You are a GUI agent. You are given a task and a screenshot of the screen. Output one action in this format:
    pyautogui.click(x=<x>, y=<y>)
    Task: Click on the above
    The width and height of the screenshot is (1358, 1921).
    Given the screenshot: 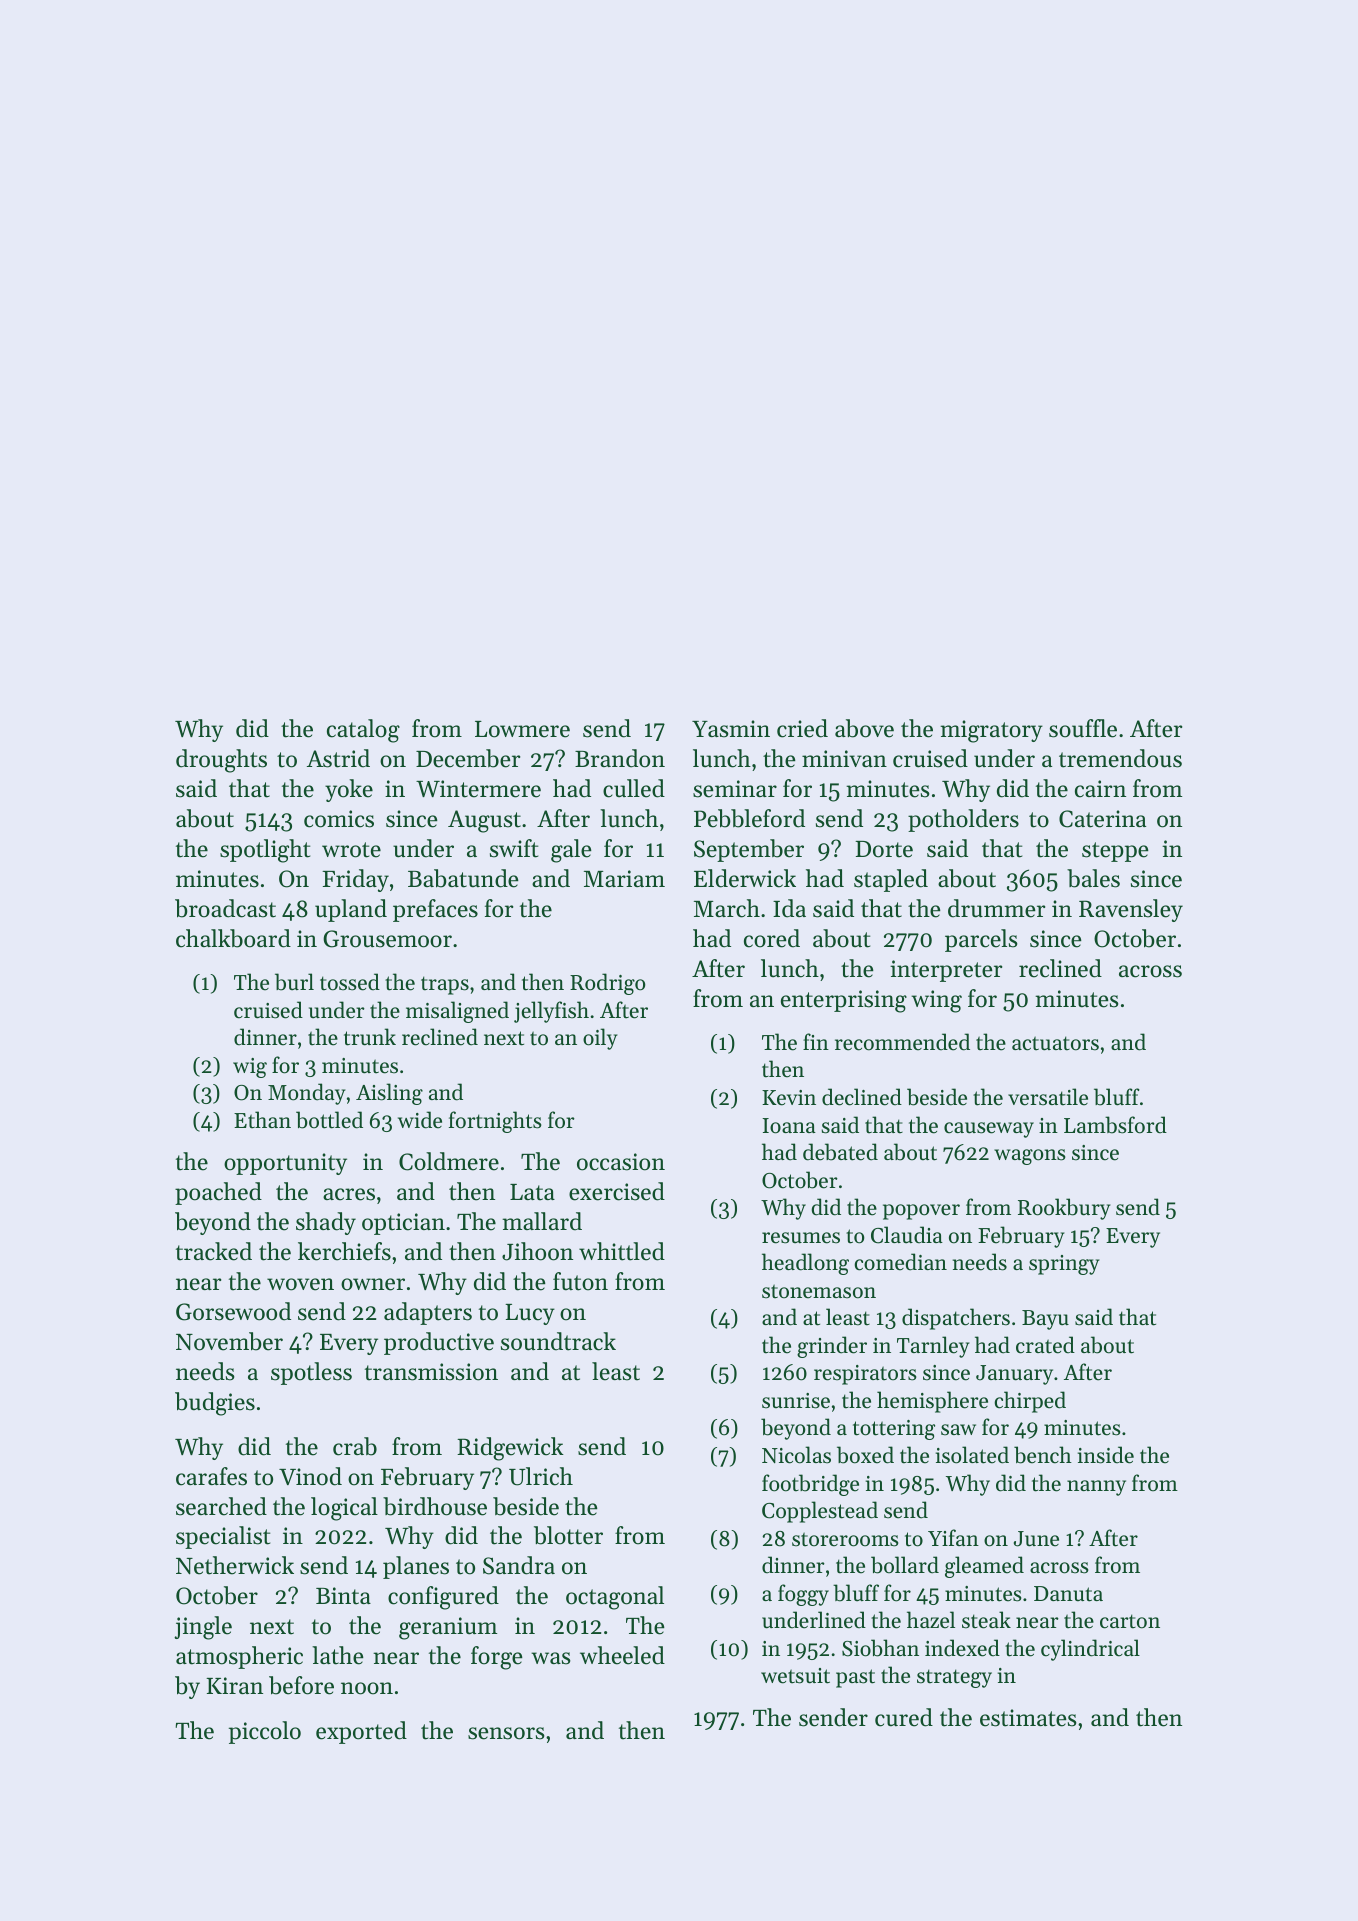 What is the action you would take?
    pyautogui.click(x=864, y=728)
